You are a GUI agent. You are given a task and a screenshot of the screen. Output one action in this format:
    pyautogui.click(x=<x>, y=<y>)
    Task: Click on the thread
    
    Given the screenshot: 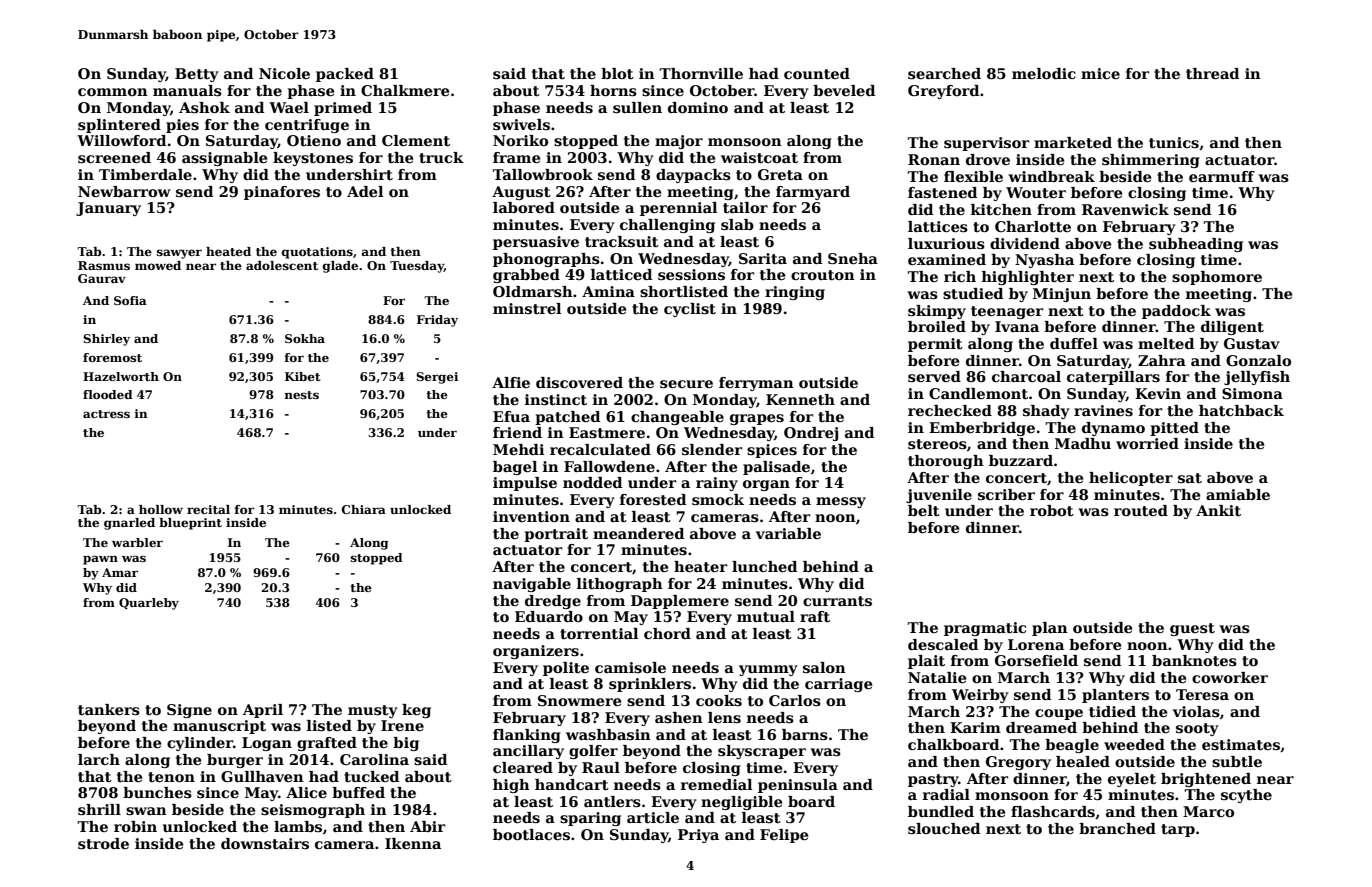 What is the action you would take?
    pyautogui.click(x=1212, y=73)
